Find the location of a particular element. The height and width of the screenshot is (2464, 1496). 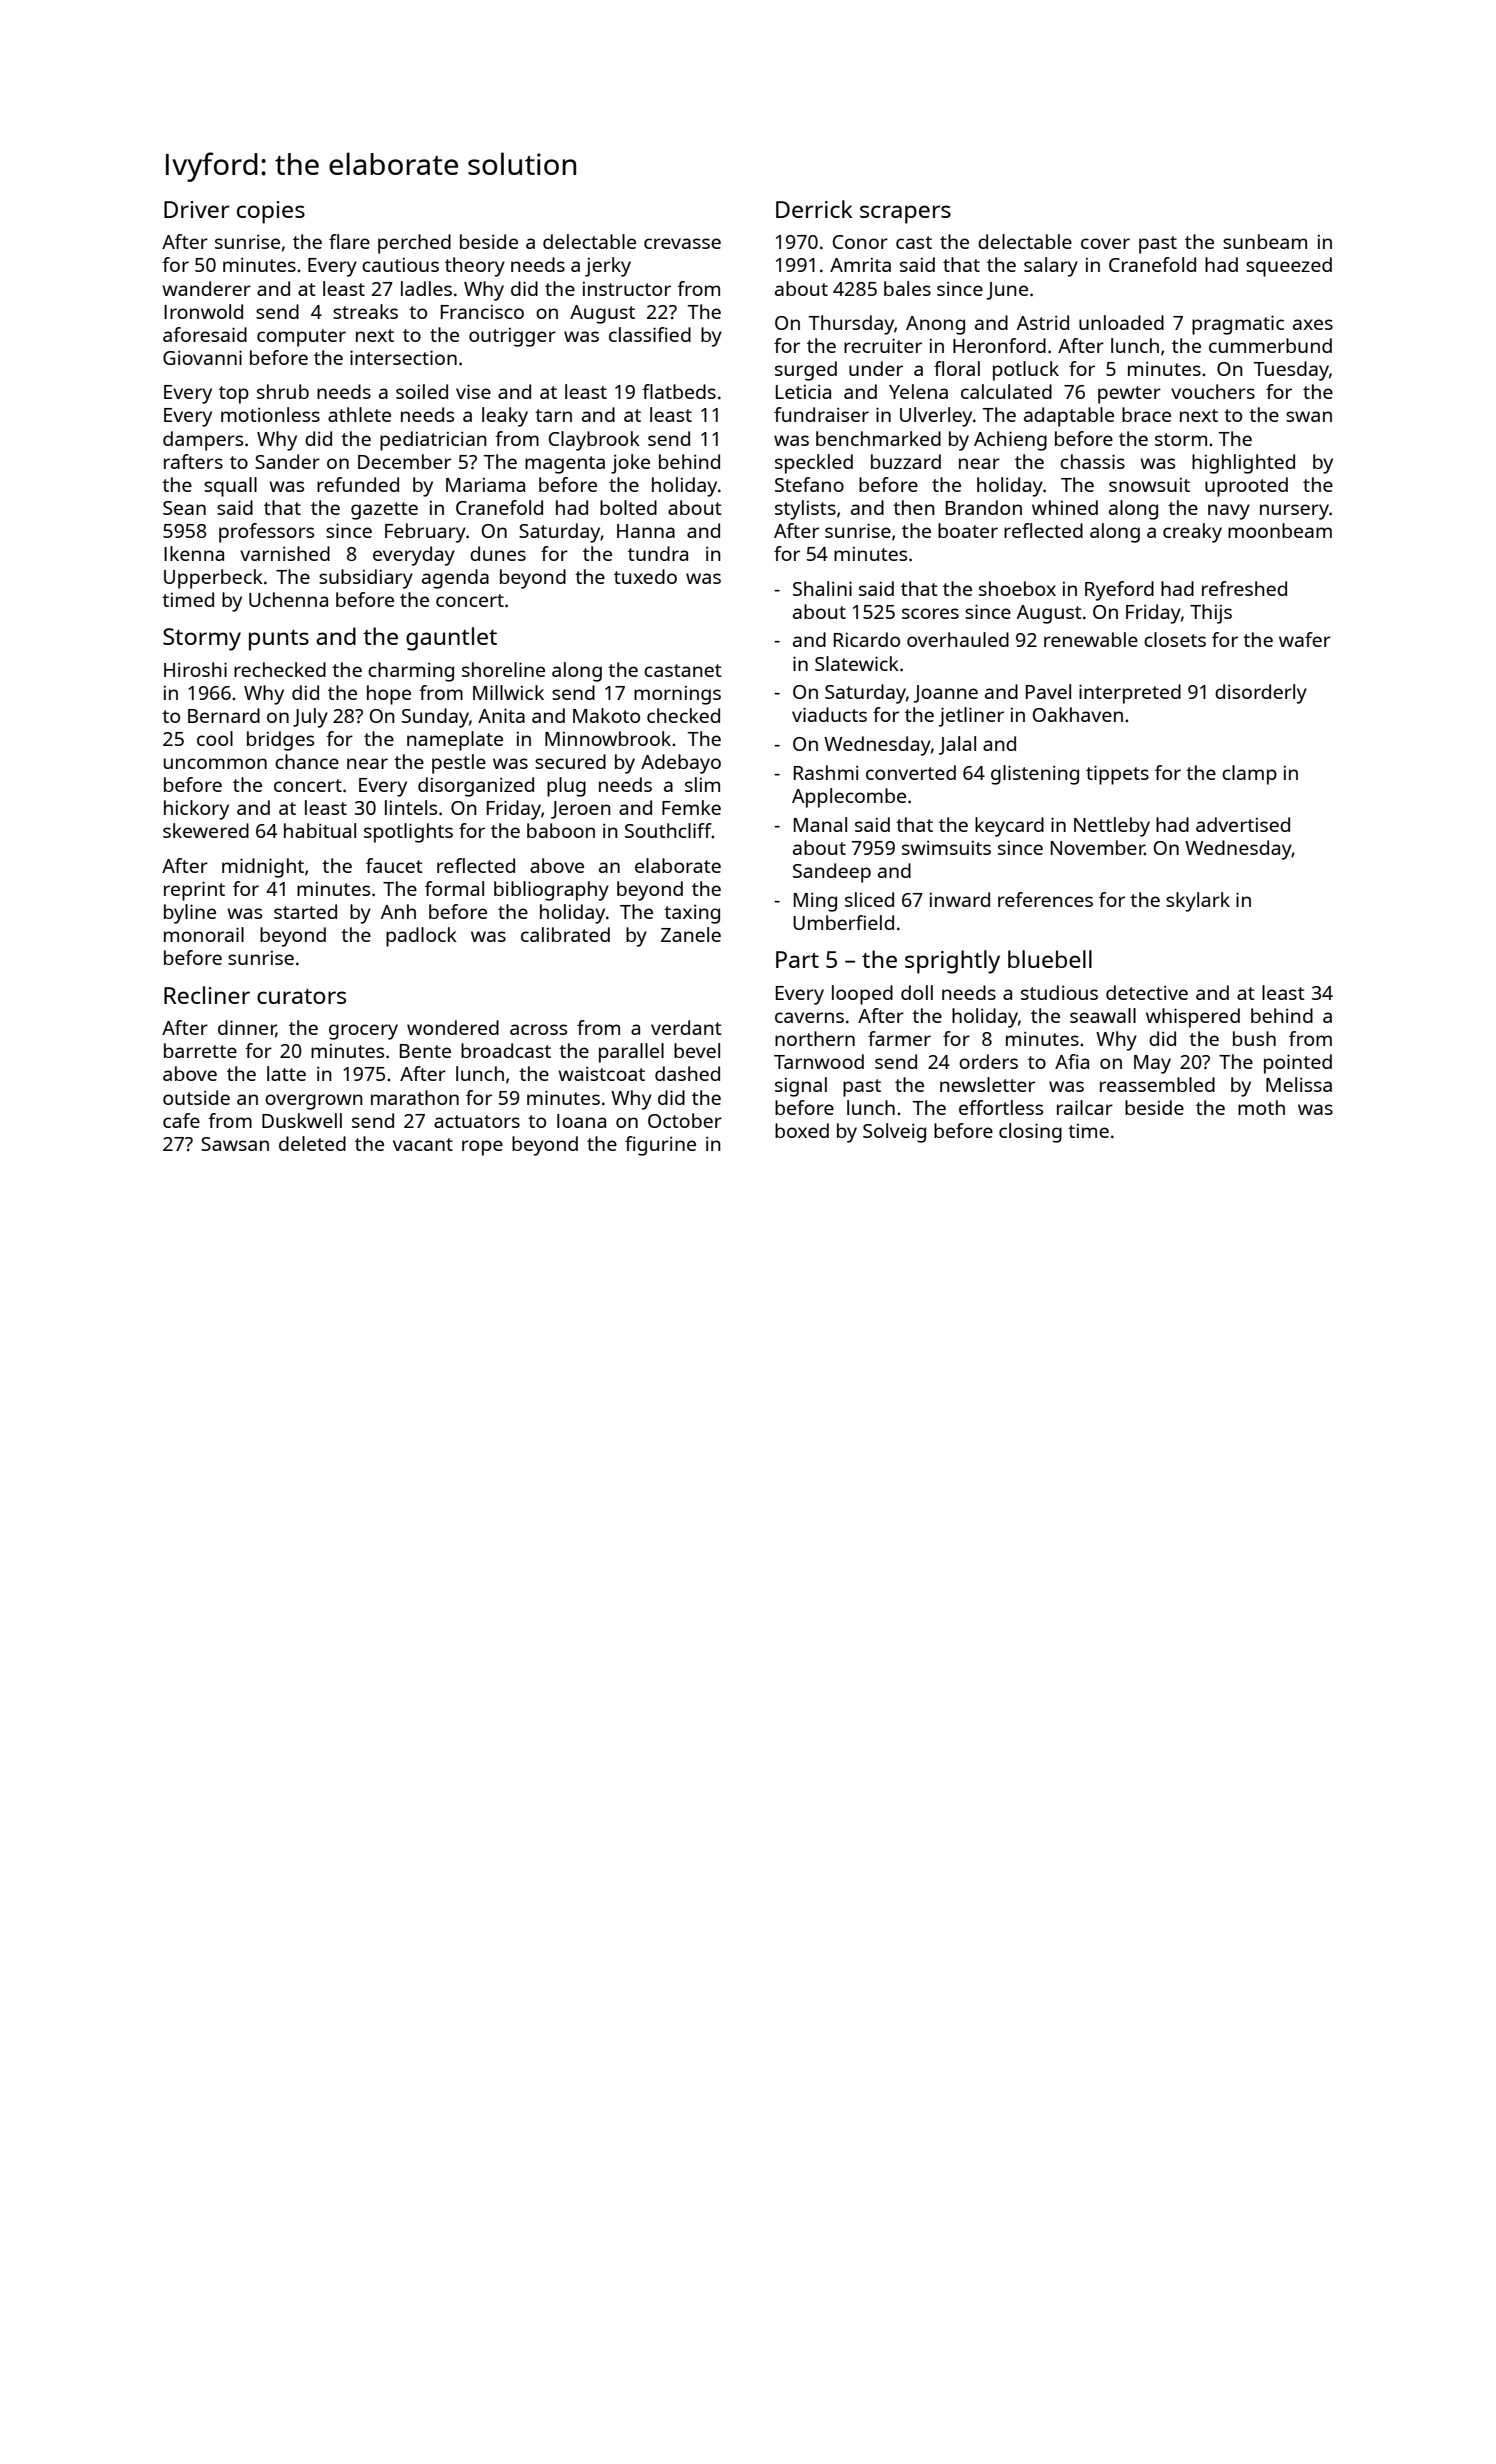

tundra is located at coordinates (658, 553).
